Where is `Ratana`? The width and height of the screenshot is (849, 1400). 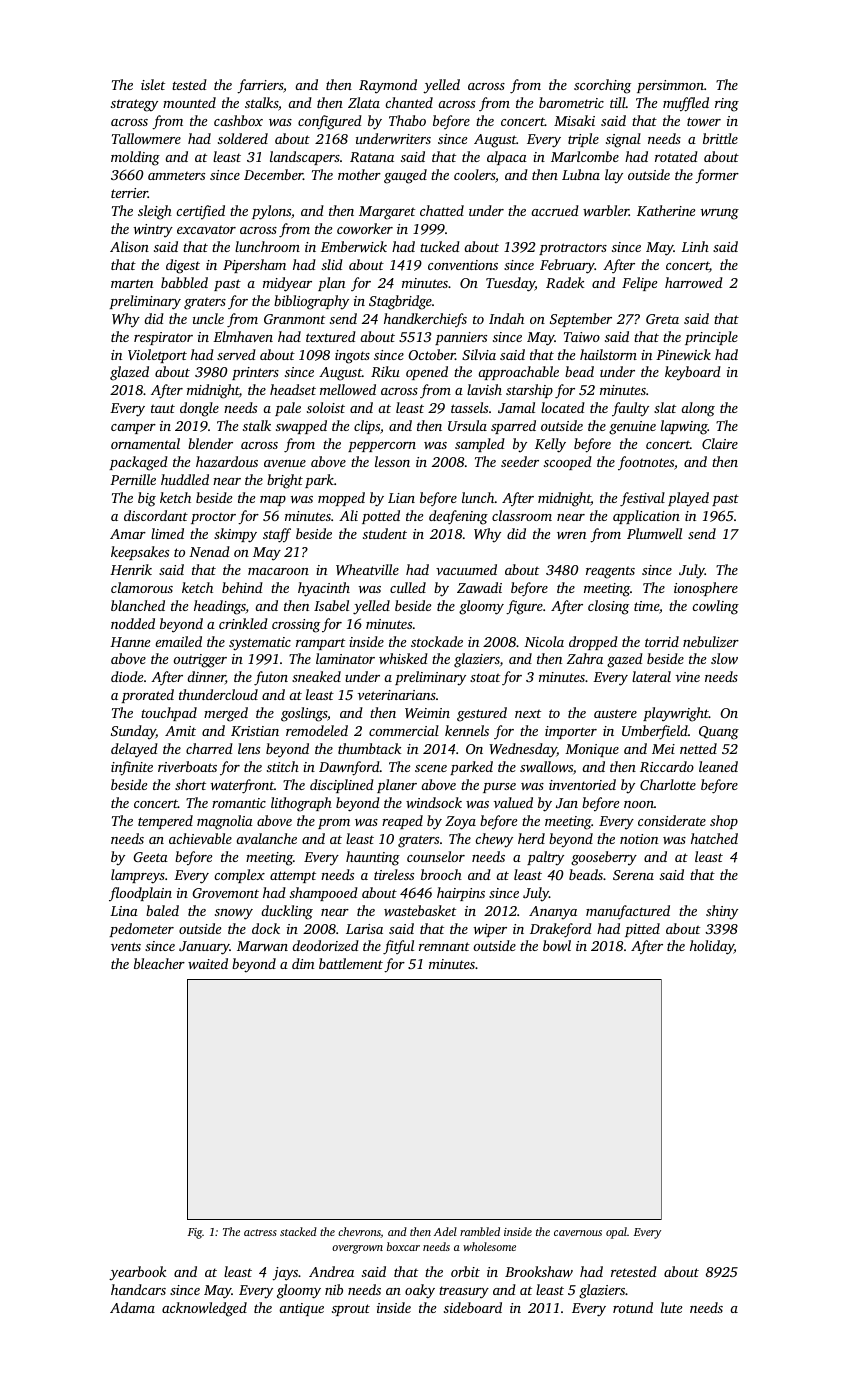
Ratana is located at coordinates (372, 157).
